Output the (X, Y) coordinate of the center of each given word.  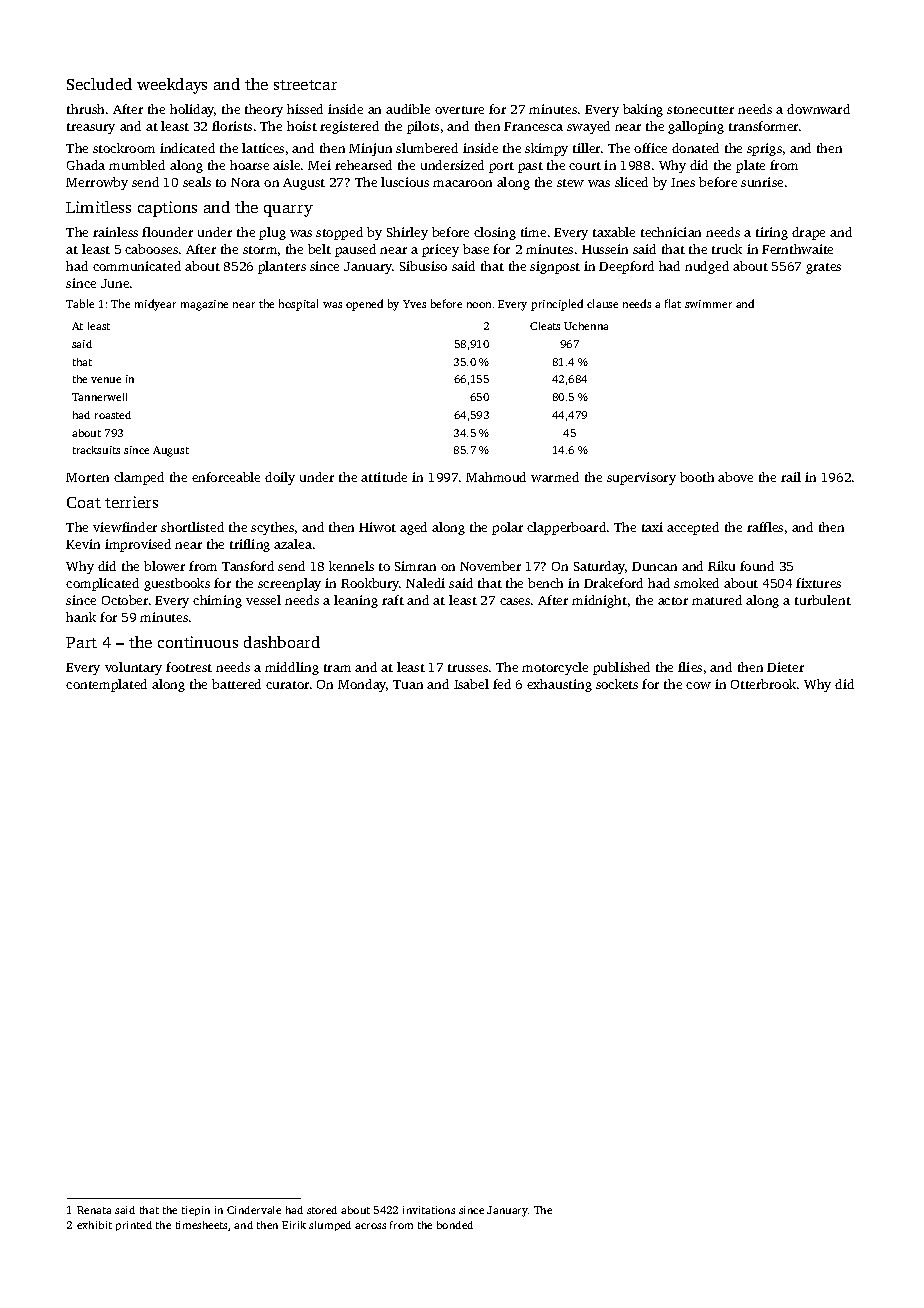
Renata (94, 1210)
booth (697, 477)
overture (459, 110)
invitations (429, 1210)
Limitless (98, 207)
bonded (455, 1225)
